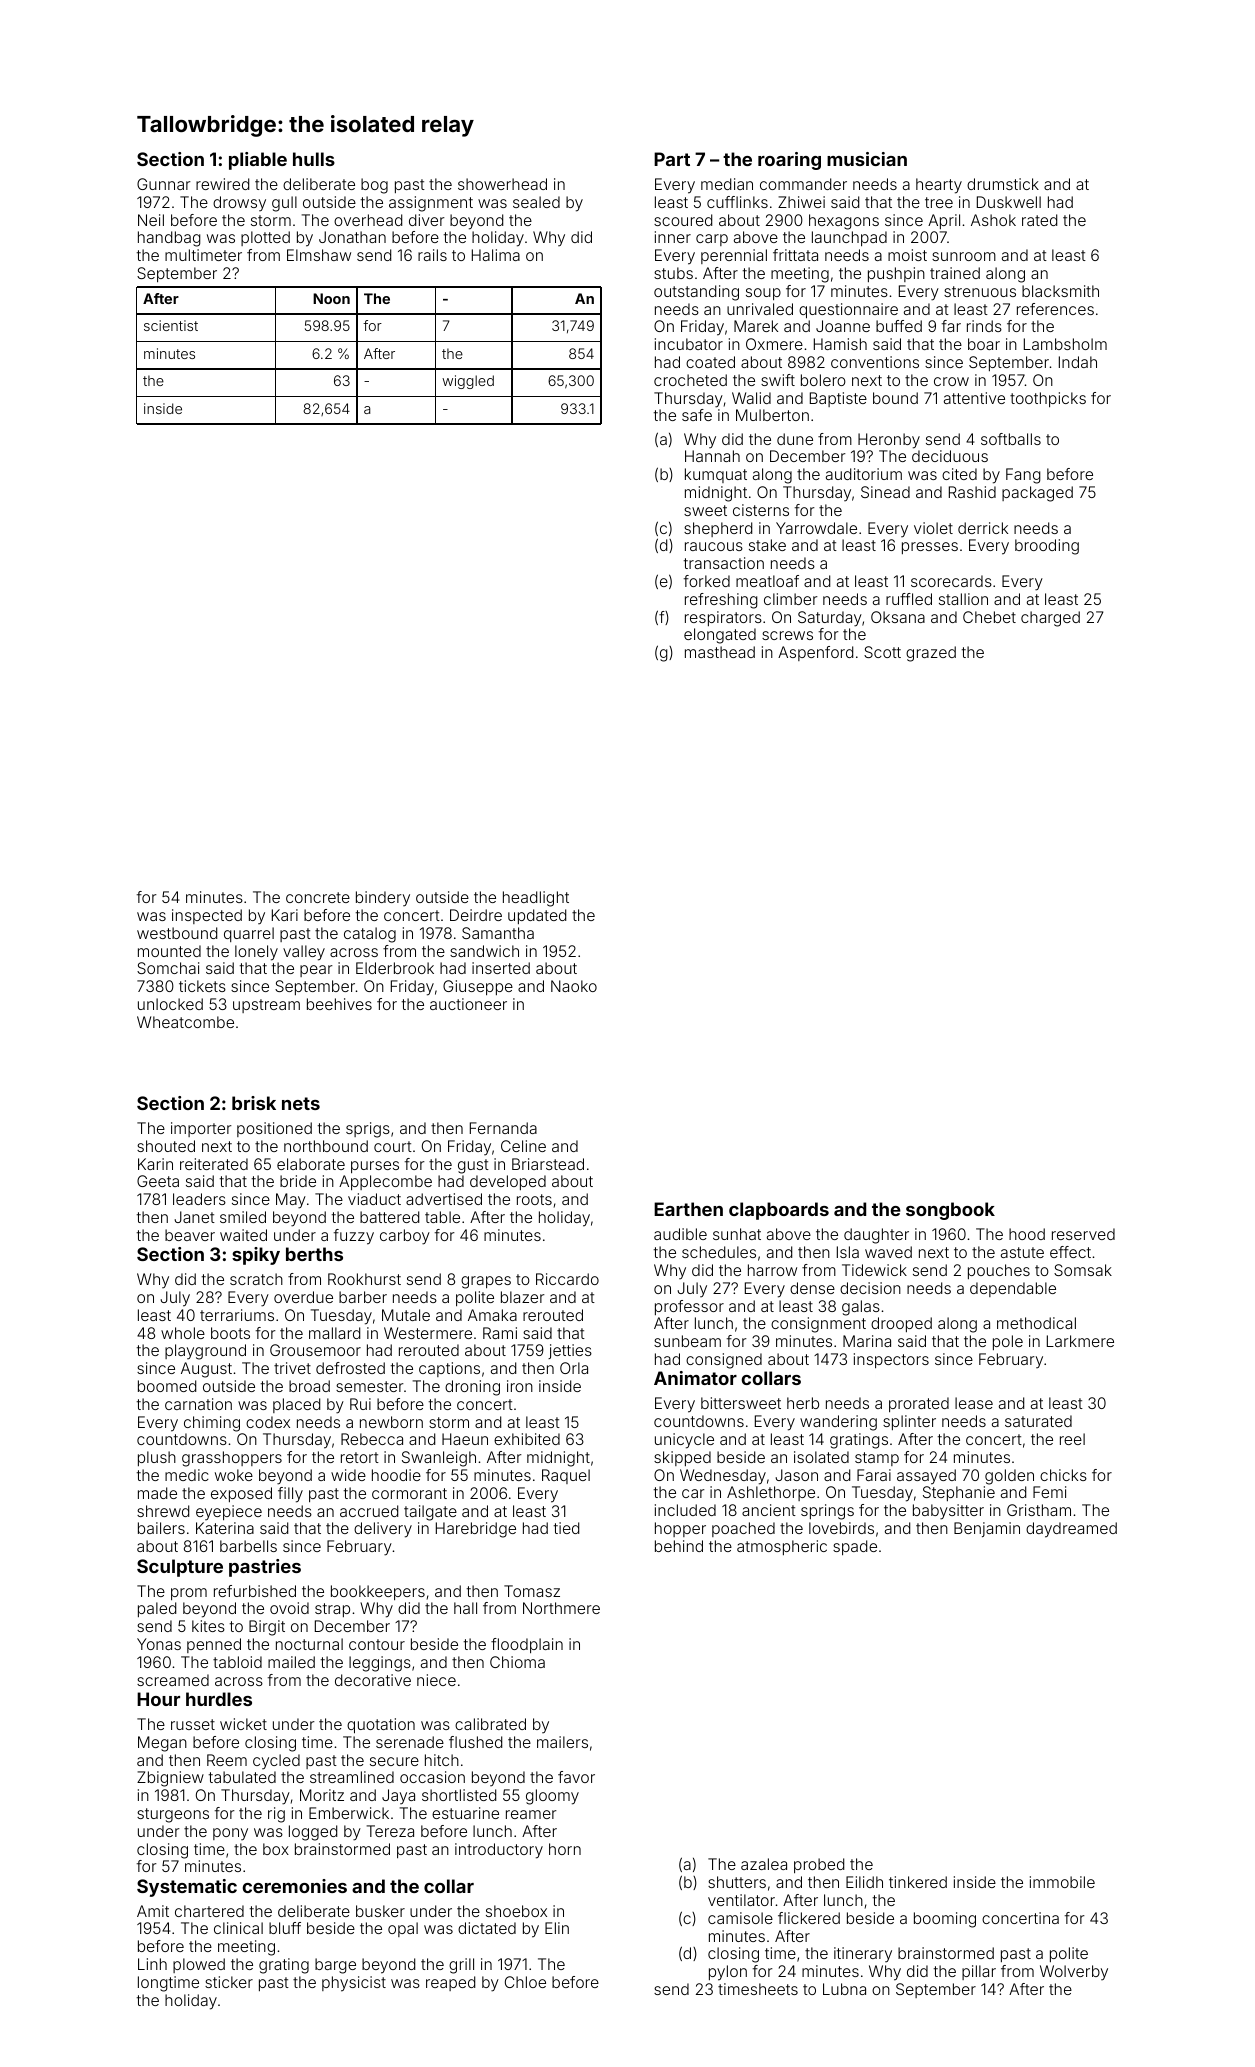  Describe the element at coordinates (332, 1610) in the screenshot. I see `strap` at that location.
